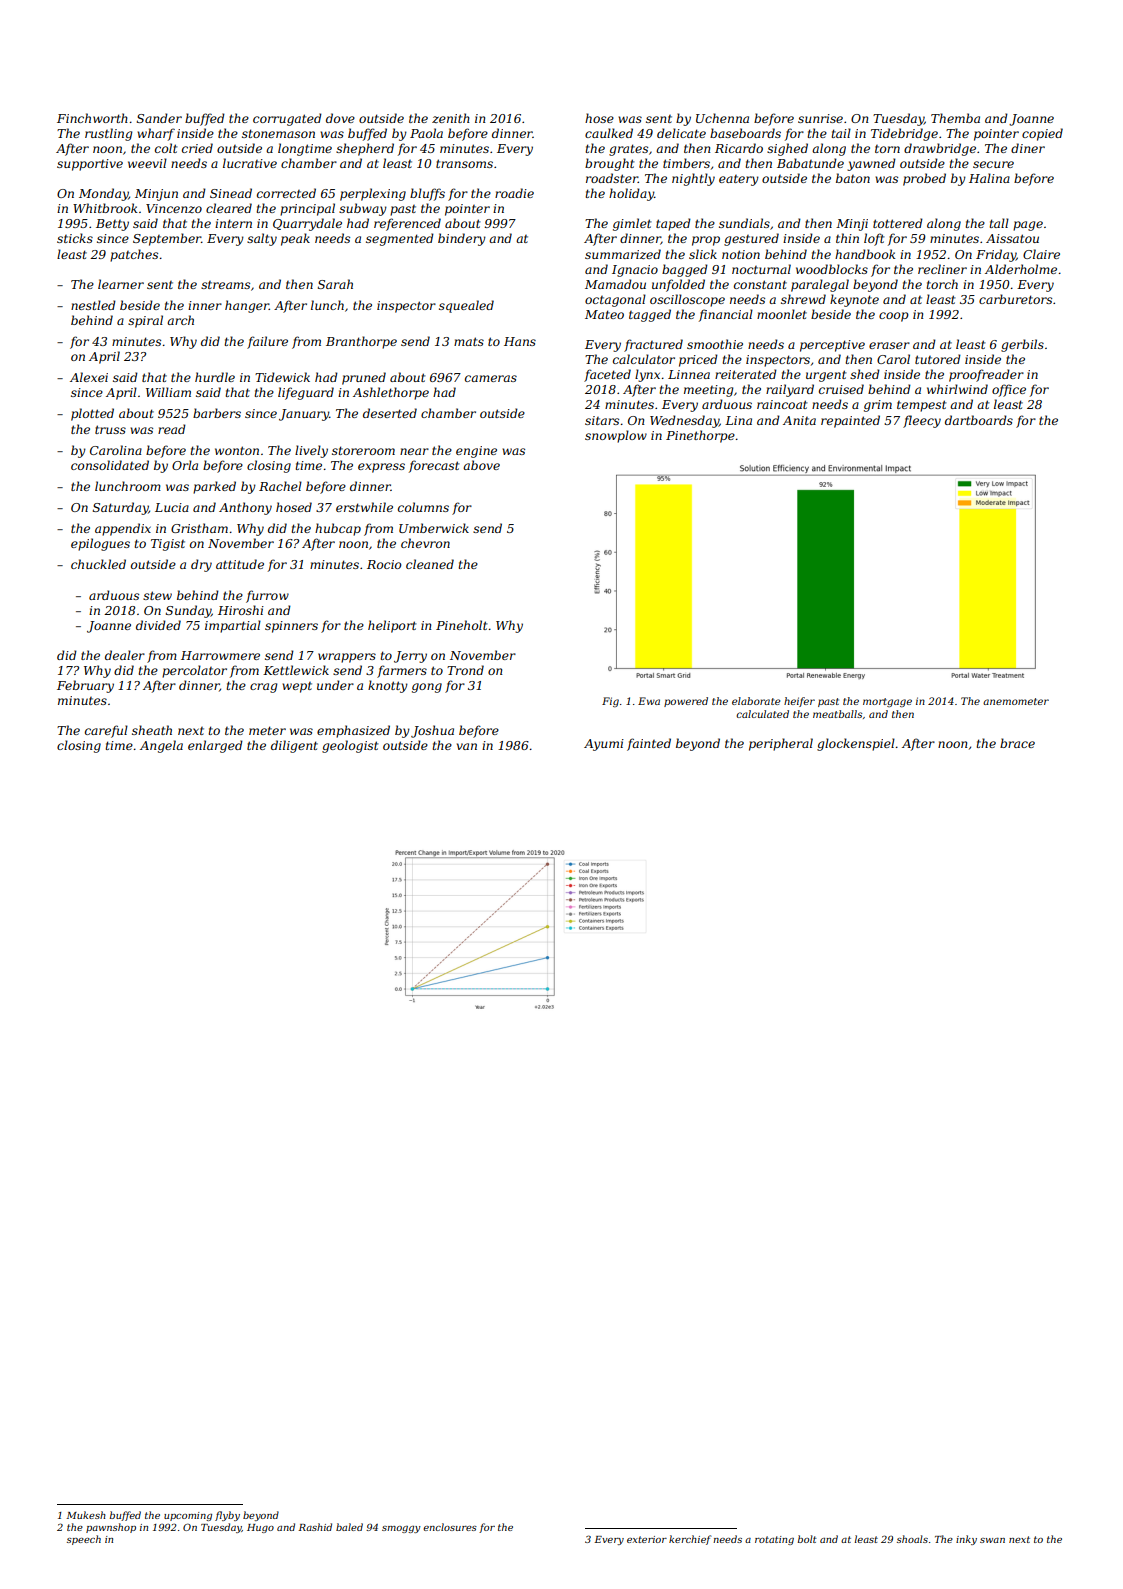 The width and height of the screenshot is (1123, 1589). What do you see at coordinates (92, 118) in the screenshot?
I see `Finchworth` at bounding box center [92, 118].
